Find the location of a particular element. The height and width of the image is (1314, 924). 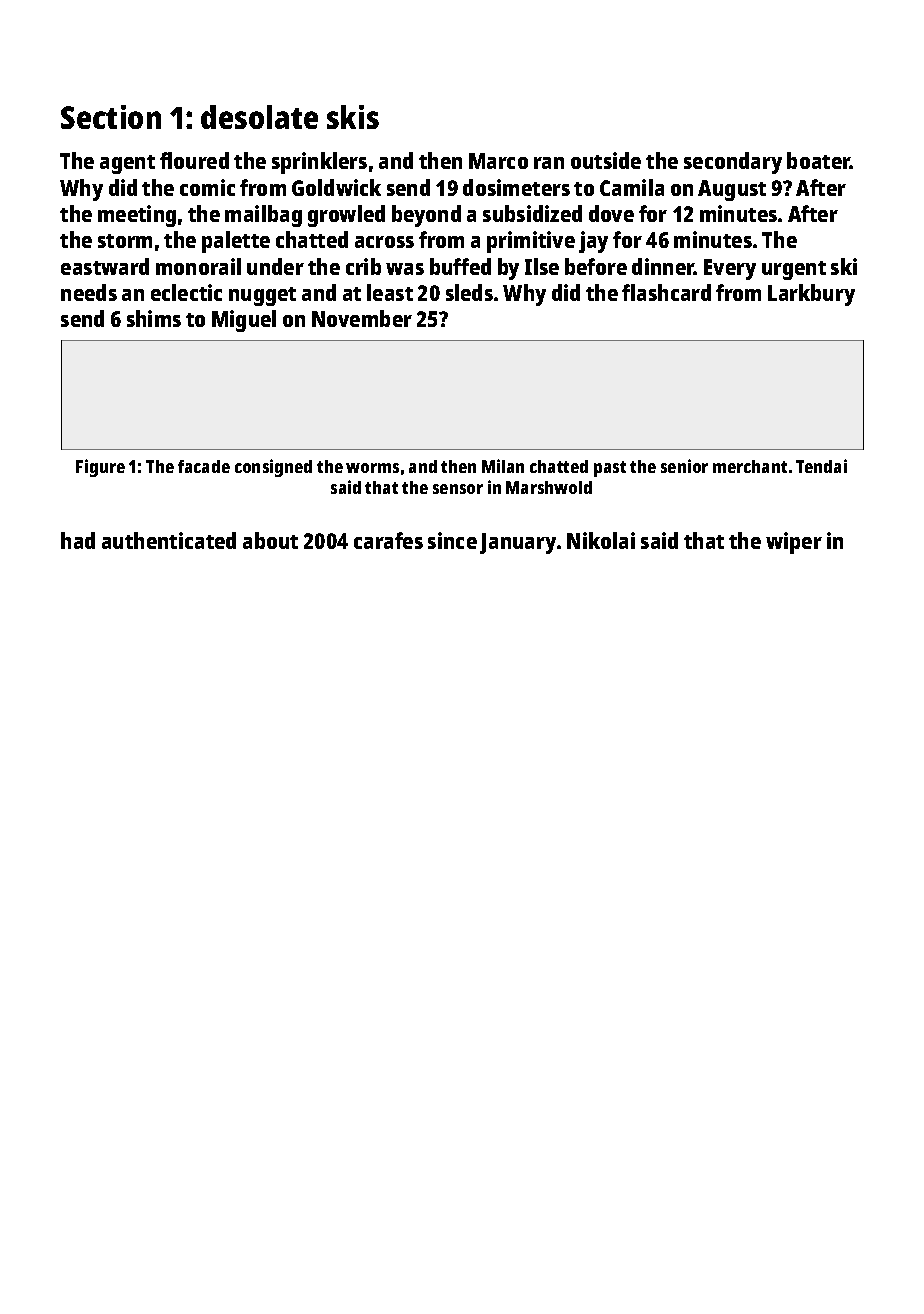

flashcard is located at coordinates (666, 292).
